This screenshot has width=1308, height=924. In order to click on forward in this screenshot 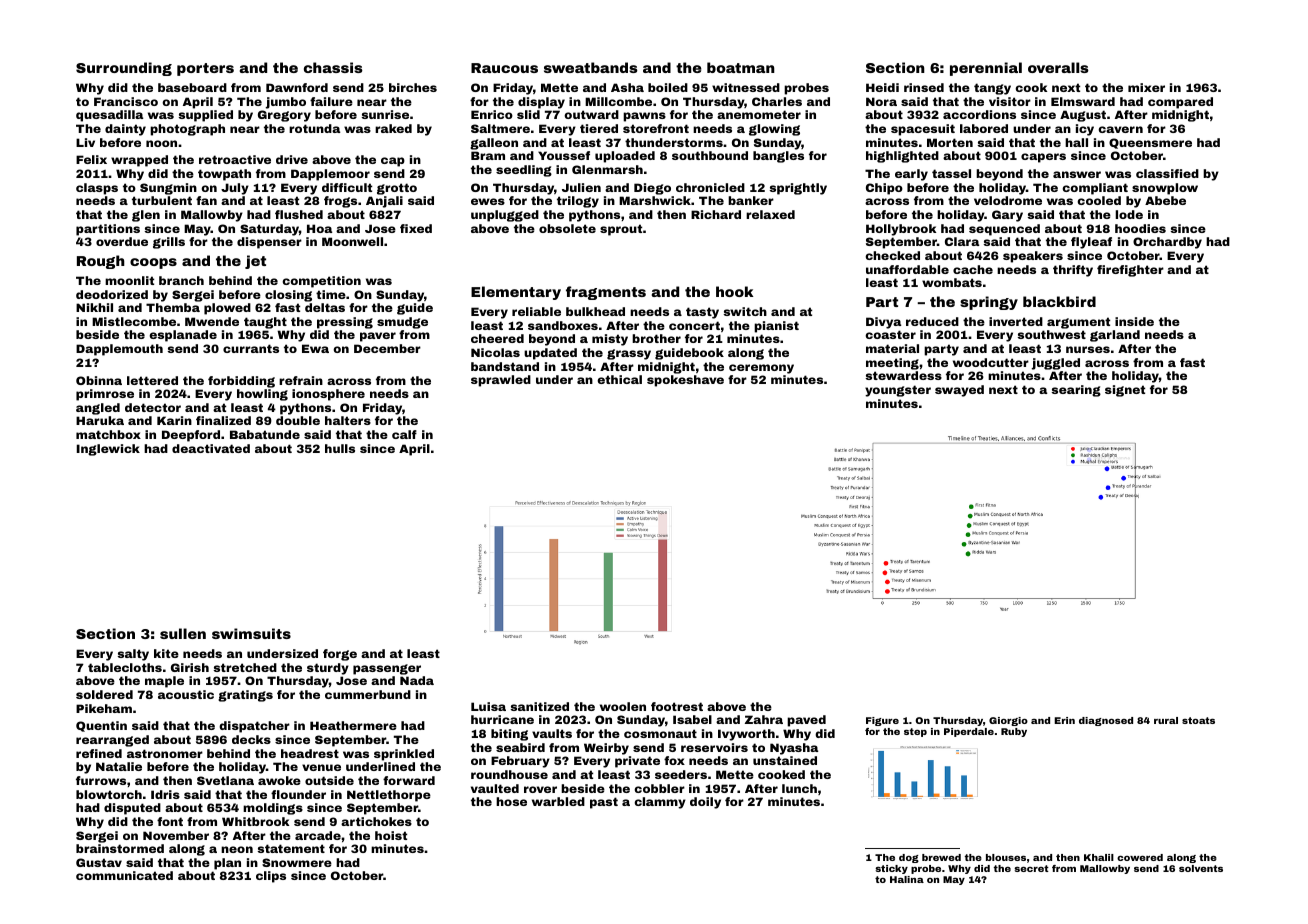, I will do `click(409, 780)`.
